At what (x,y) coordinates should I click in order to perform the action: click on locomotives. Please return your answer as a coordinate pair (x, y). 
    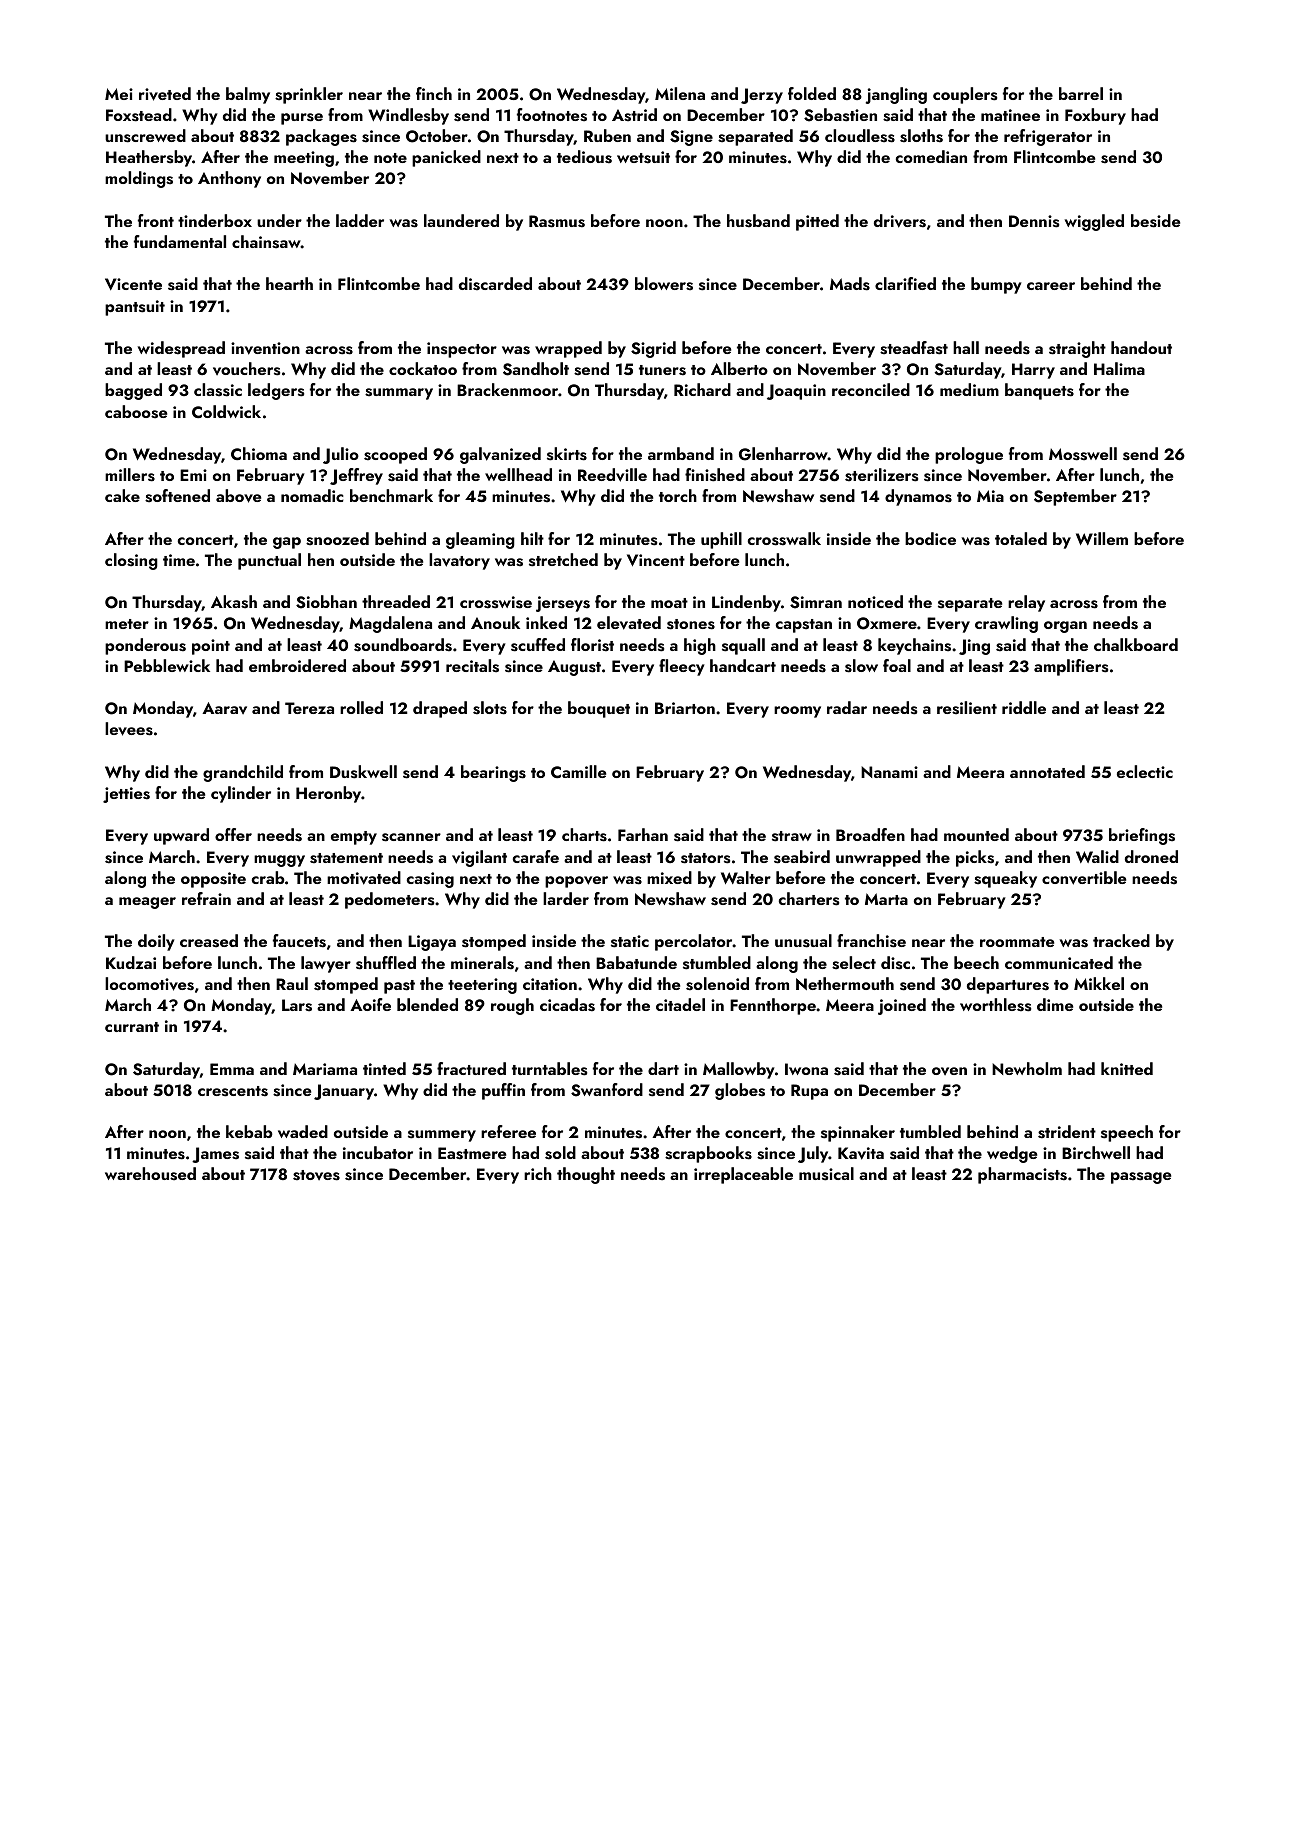
    Looking at the image, I should click on (149, 984).
